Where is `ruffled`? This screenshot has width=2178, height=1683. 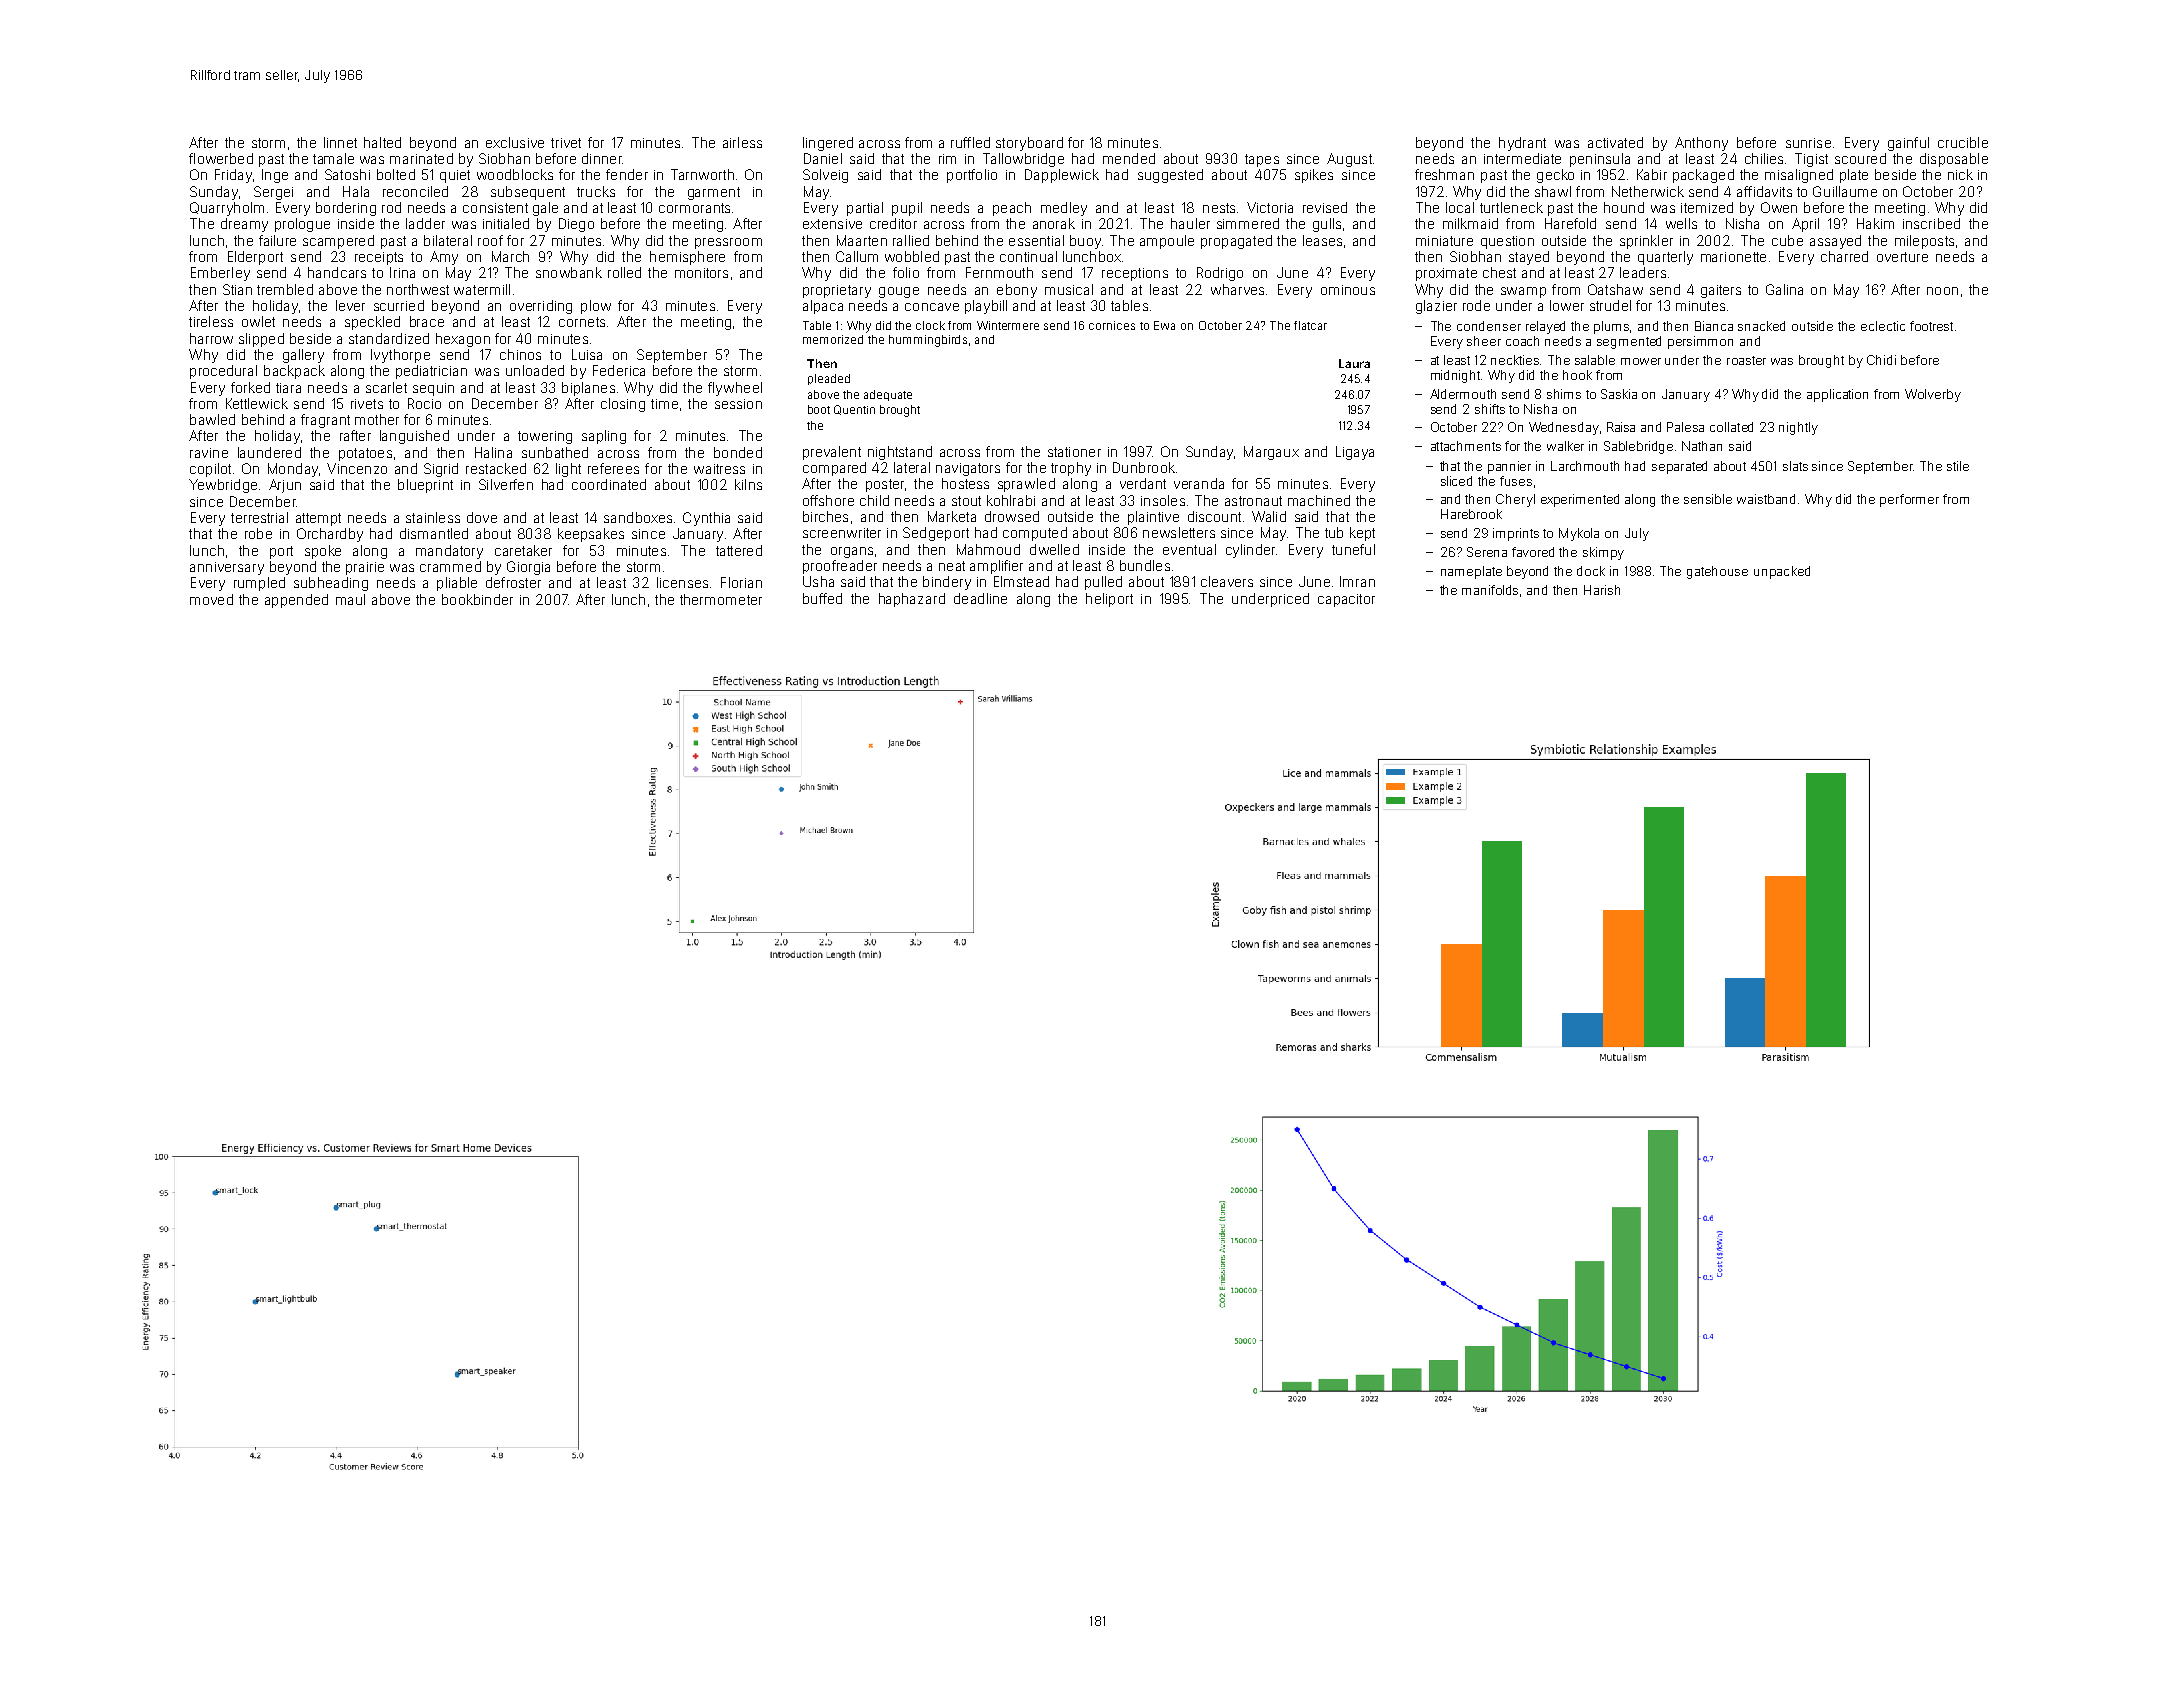
ruffled is located at coordinates (970, 142).
